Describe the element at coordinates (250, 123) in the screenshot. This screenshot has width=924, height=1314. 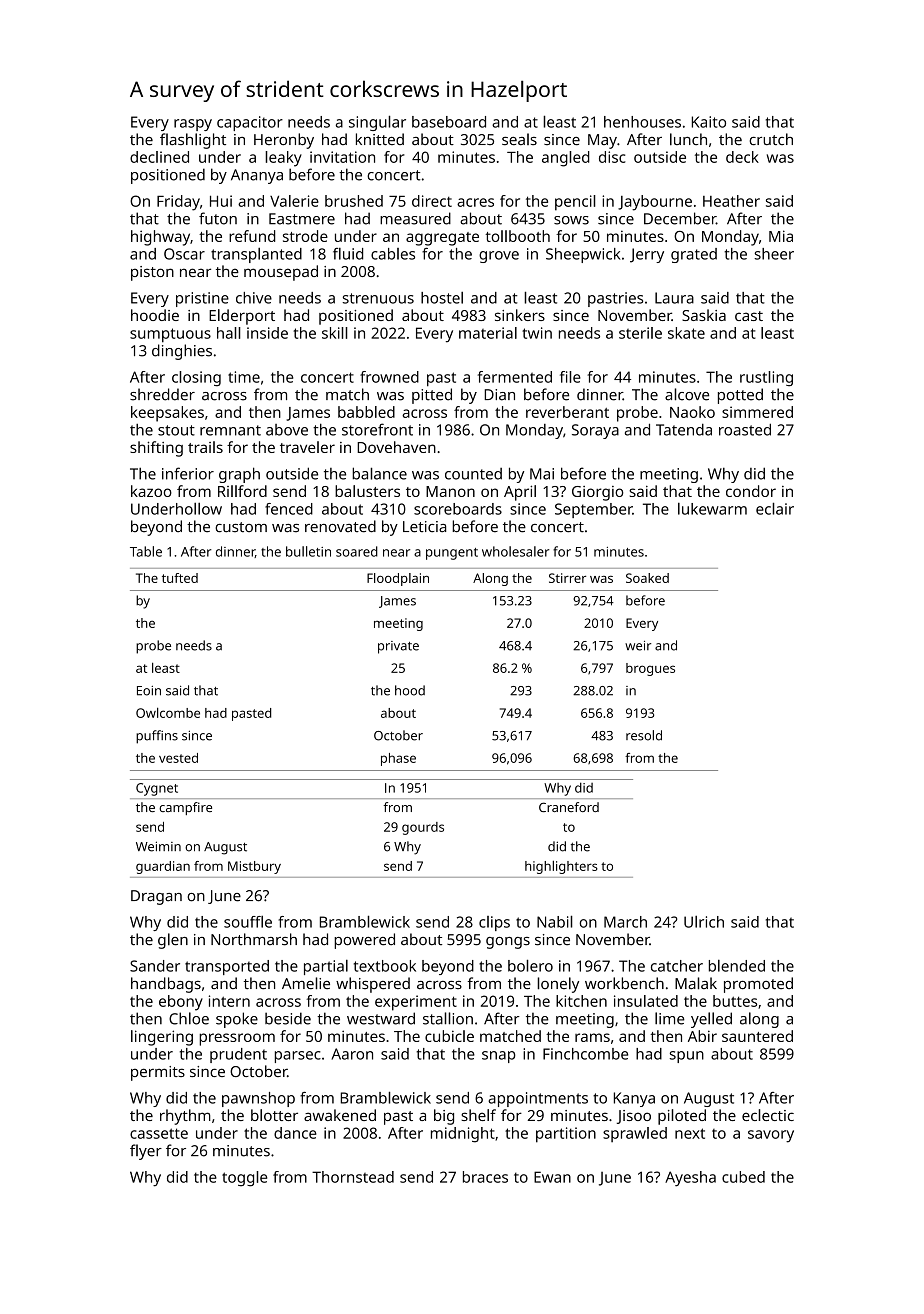
I see `capacitor` at that location.
